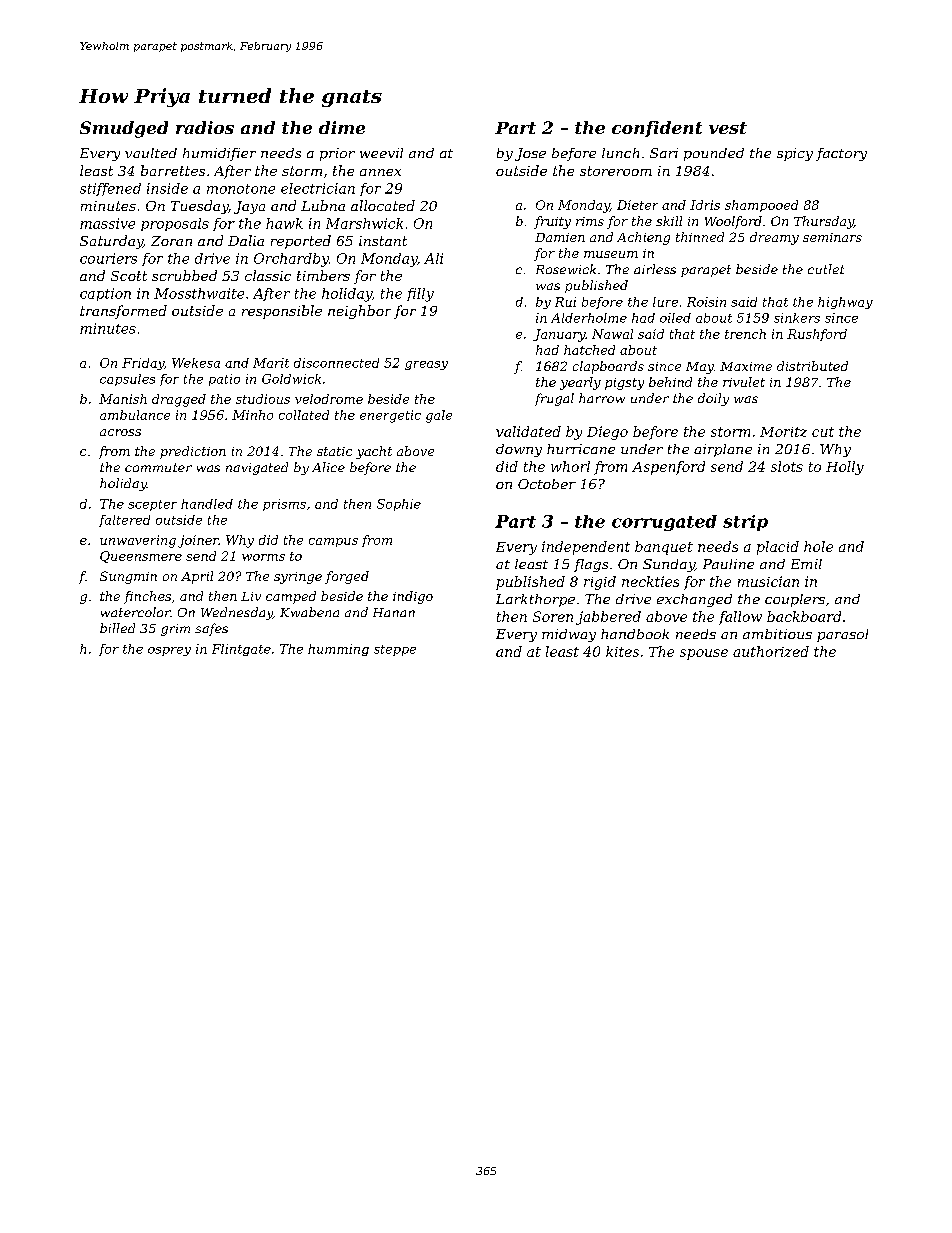  I want to click on factory, so click(841, 154).
